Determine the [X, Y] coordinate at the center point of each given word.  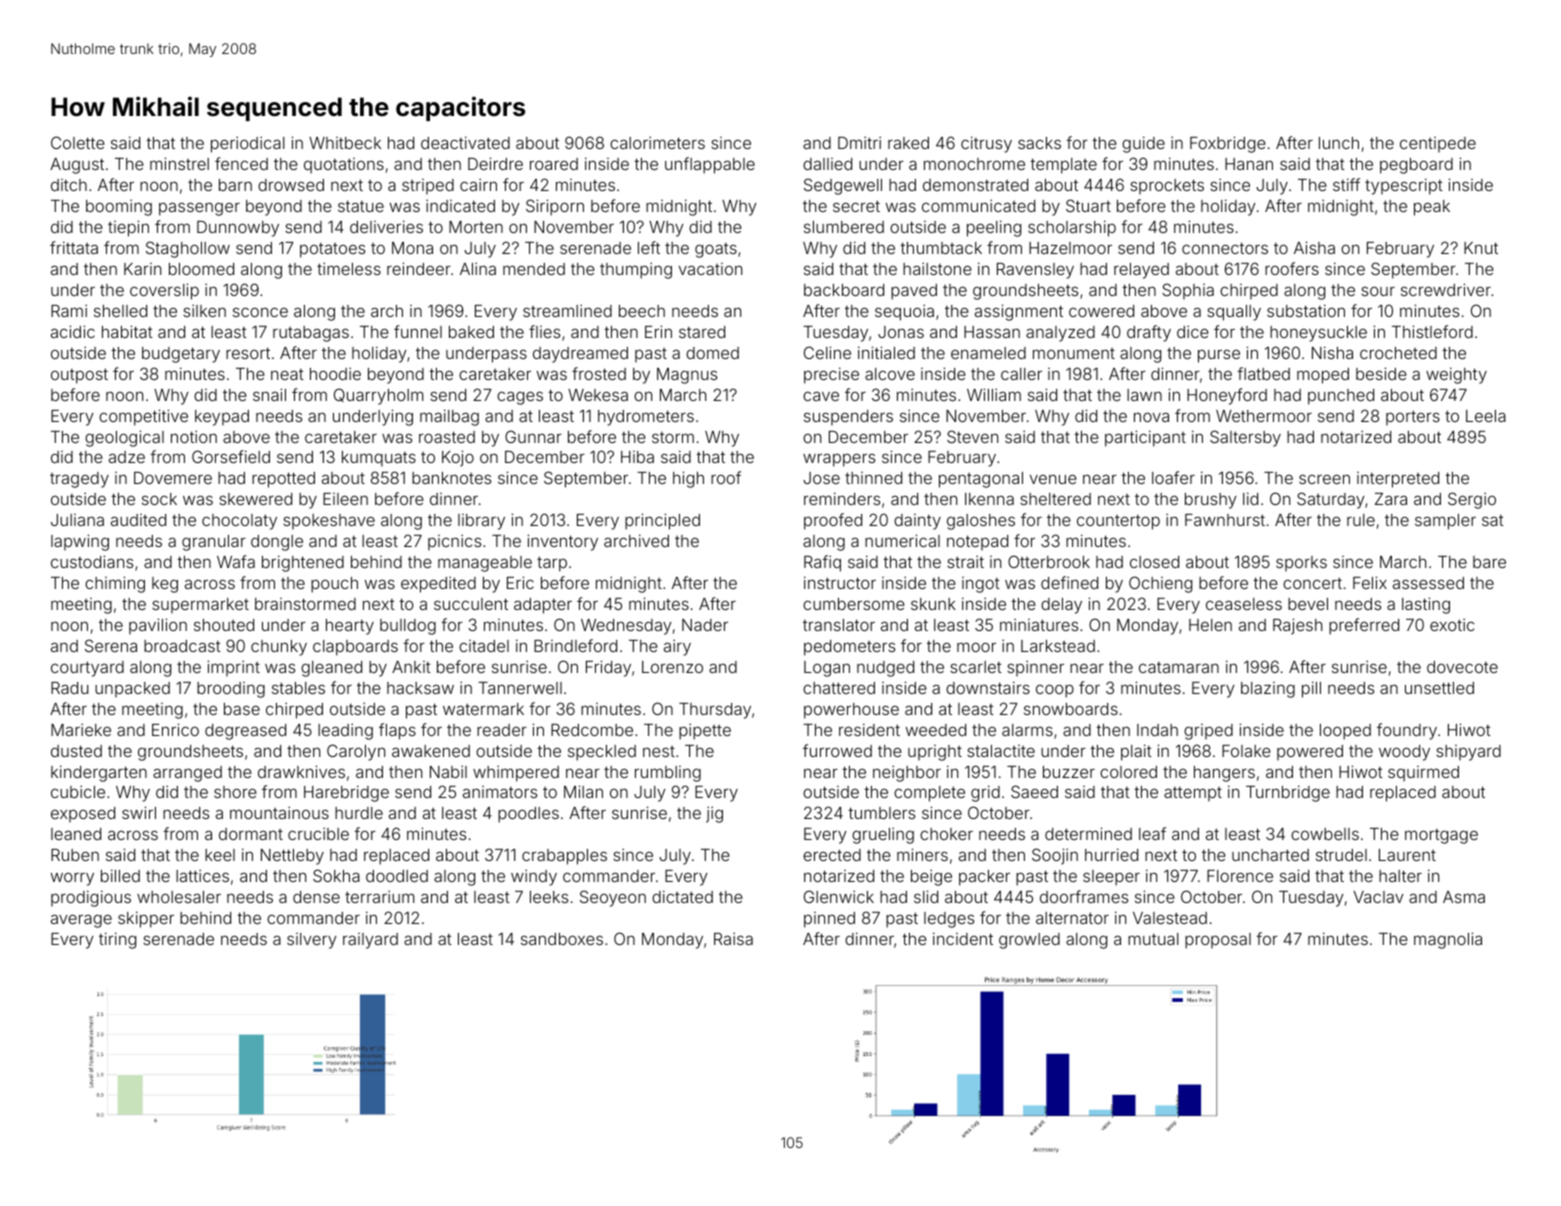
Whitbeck [345, 143]
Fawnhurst [1225, 520]
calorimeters [657, 142]
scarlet [976, 667]
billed [120, 875]
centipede [1438, 145]
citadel [484, 646]
